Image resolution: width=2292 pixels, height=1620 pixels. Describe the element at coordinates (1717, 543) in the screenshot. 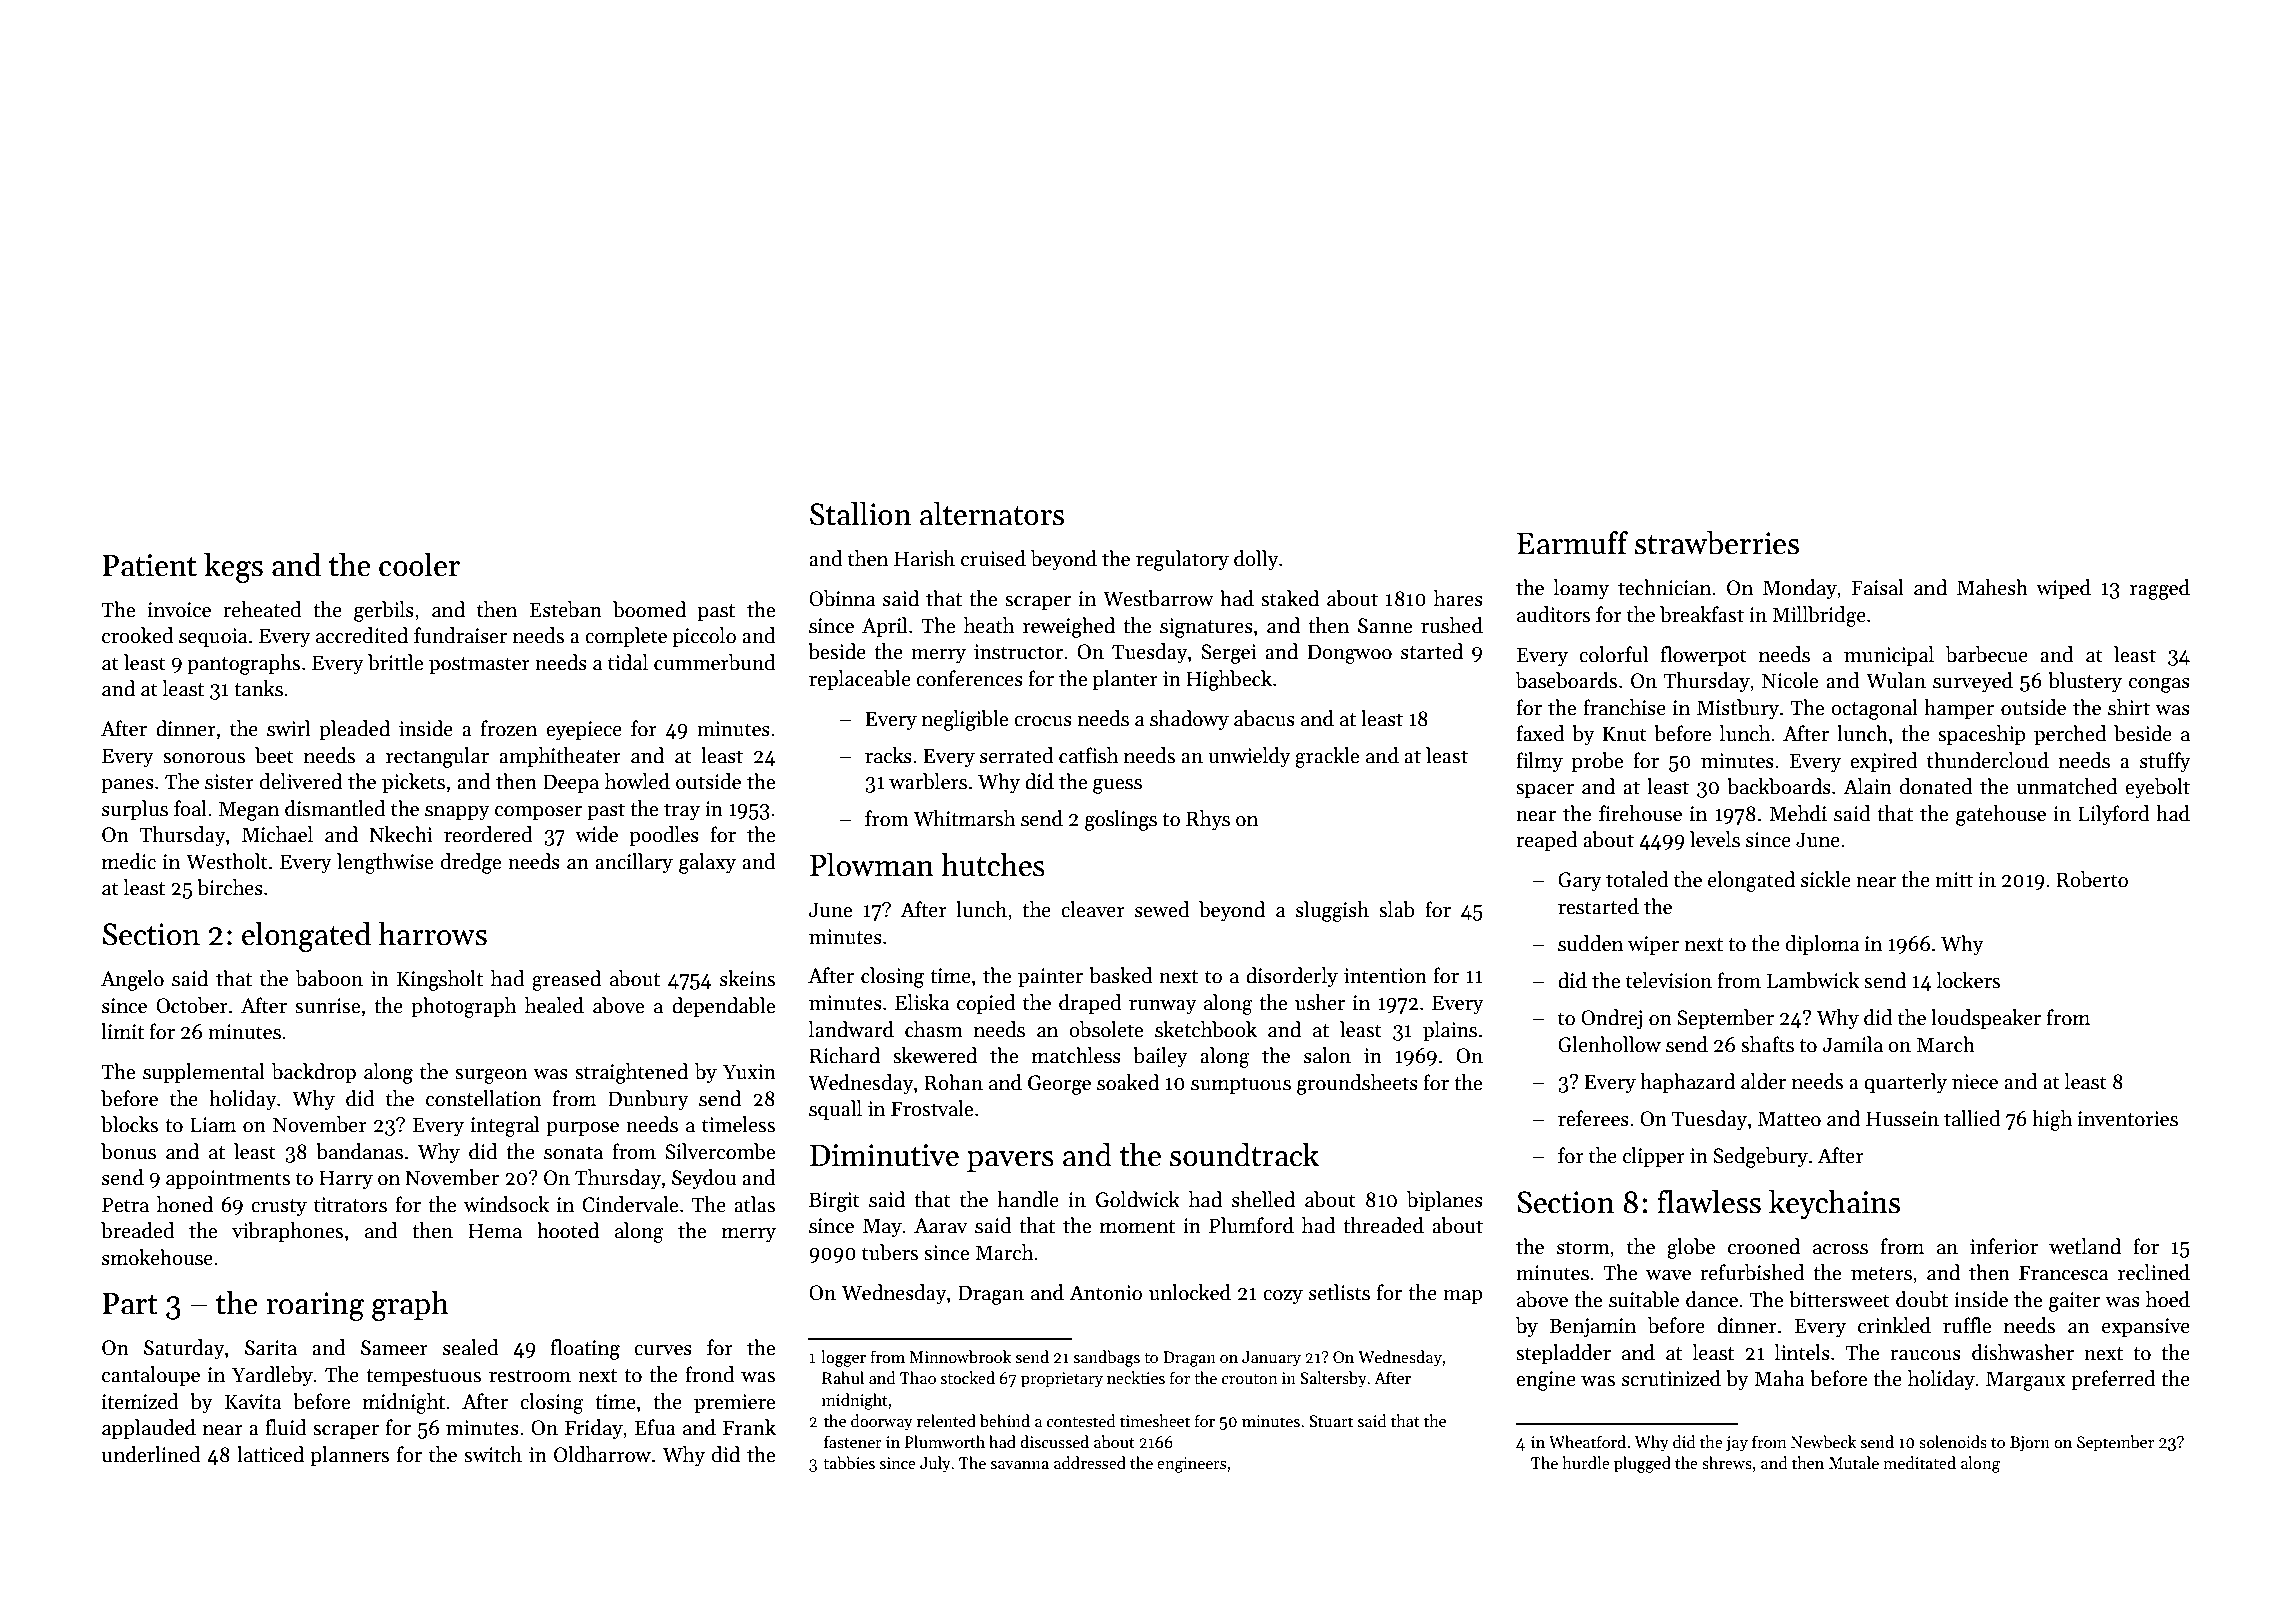

I see `strawberries` at that location.
